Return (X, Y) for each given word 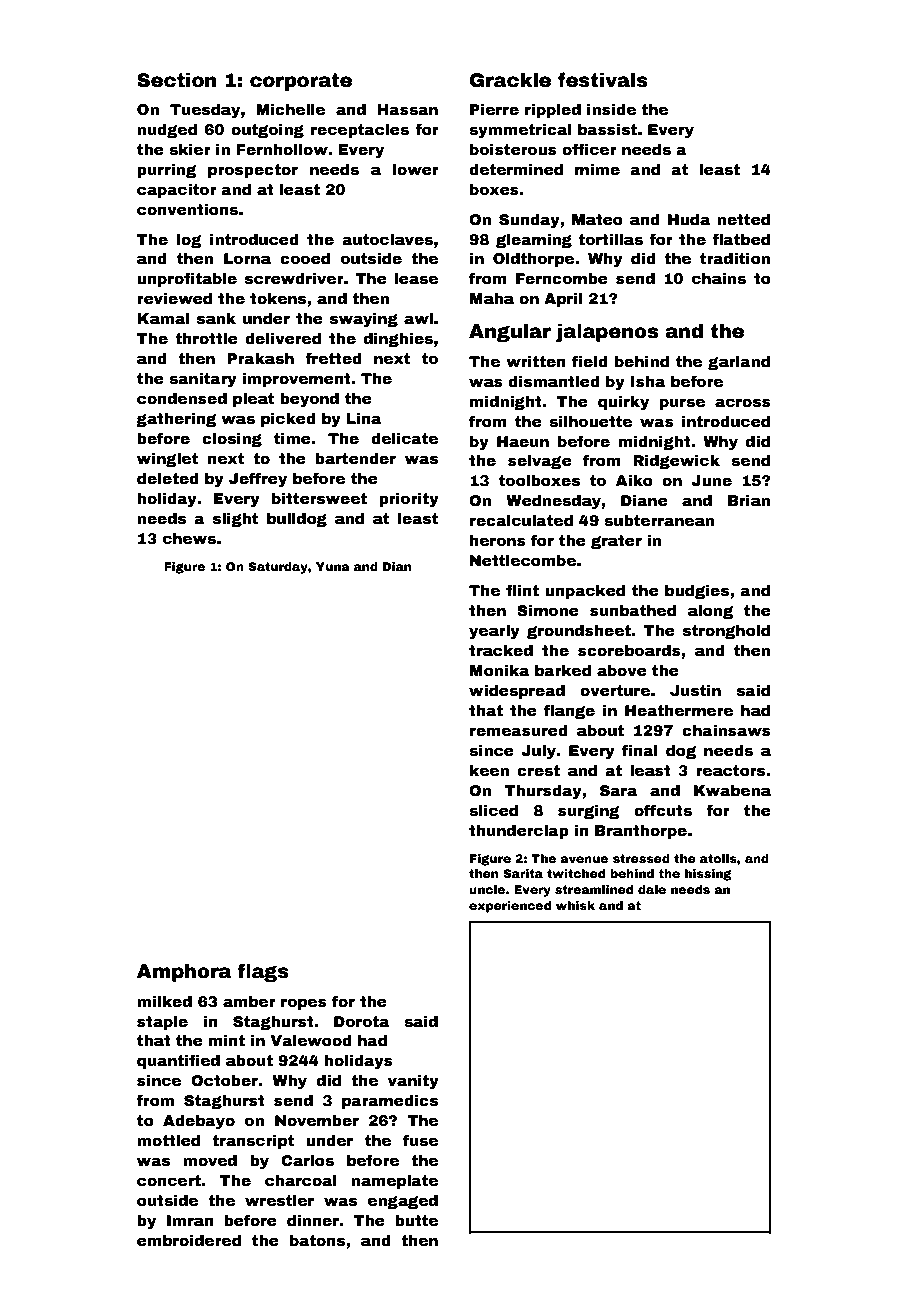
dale (652, 889)
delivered (283, 338)
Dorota (361, 1021)
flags (263, 972)
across (743, 402)
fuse (420, 1140)
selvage (540, 462)
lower (416, 169)
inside (611, 109)
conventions (187, 209)
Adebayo (199, 1122)
